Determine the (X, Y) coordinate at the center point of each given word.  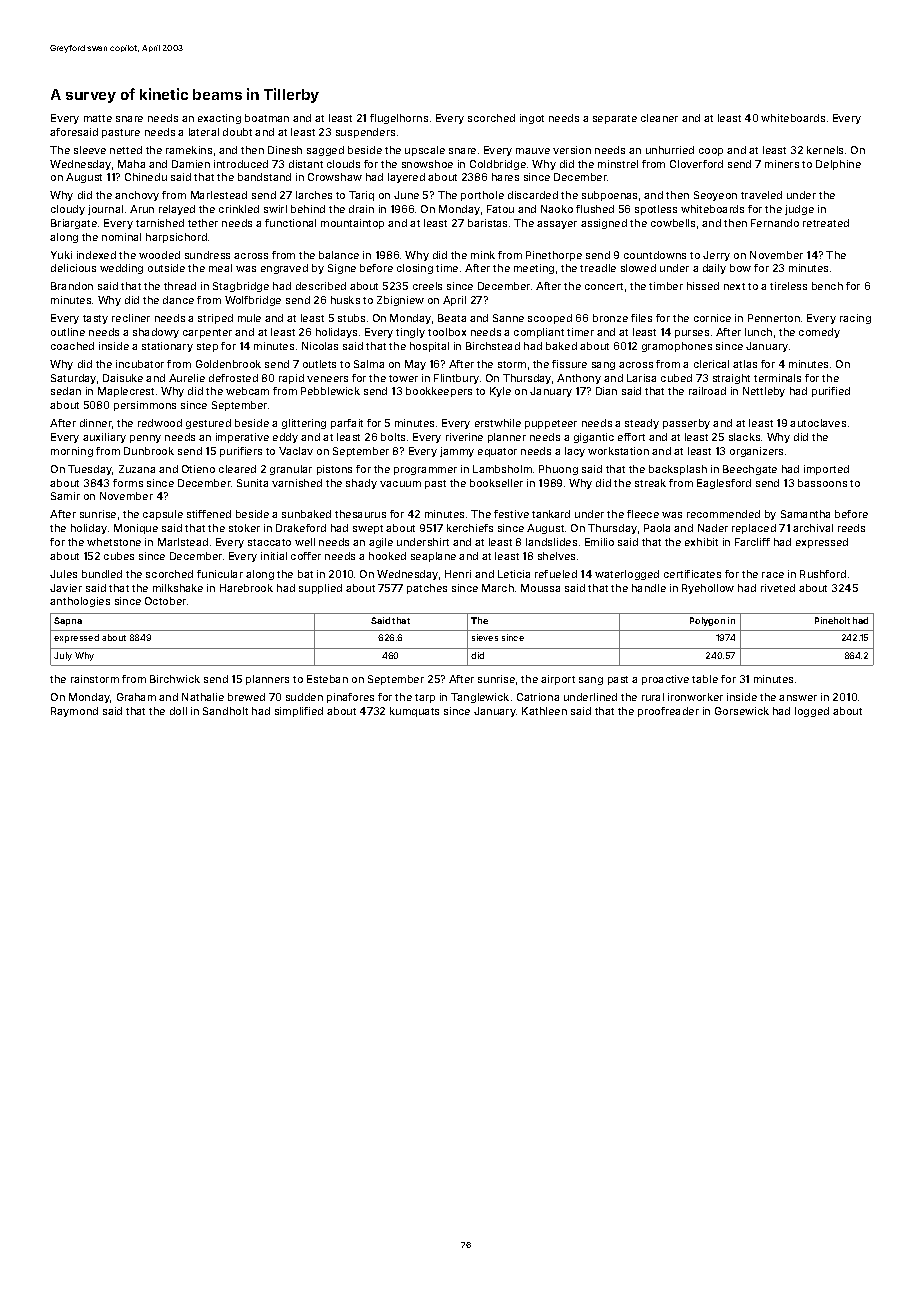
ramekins (189, 150)
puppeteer (551, 424)
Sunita (252, 483)
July (63, 656)
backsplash (678, 470)
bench (827, 286)
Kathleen (544, 711)
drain (361, 209)
